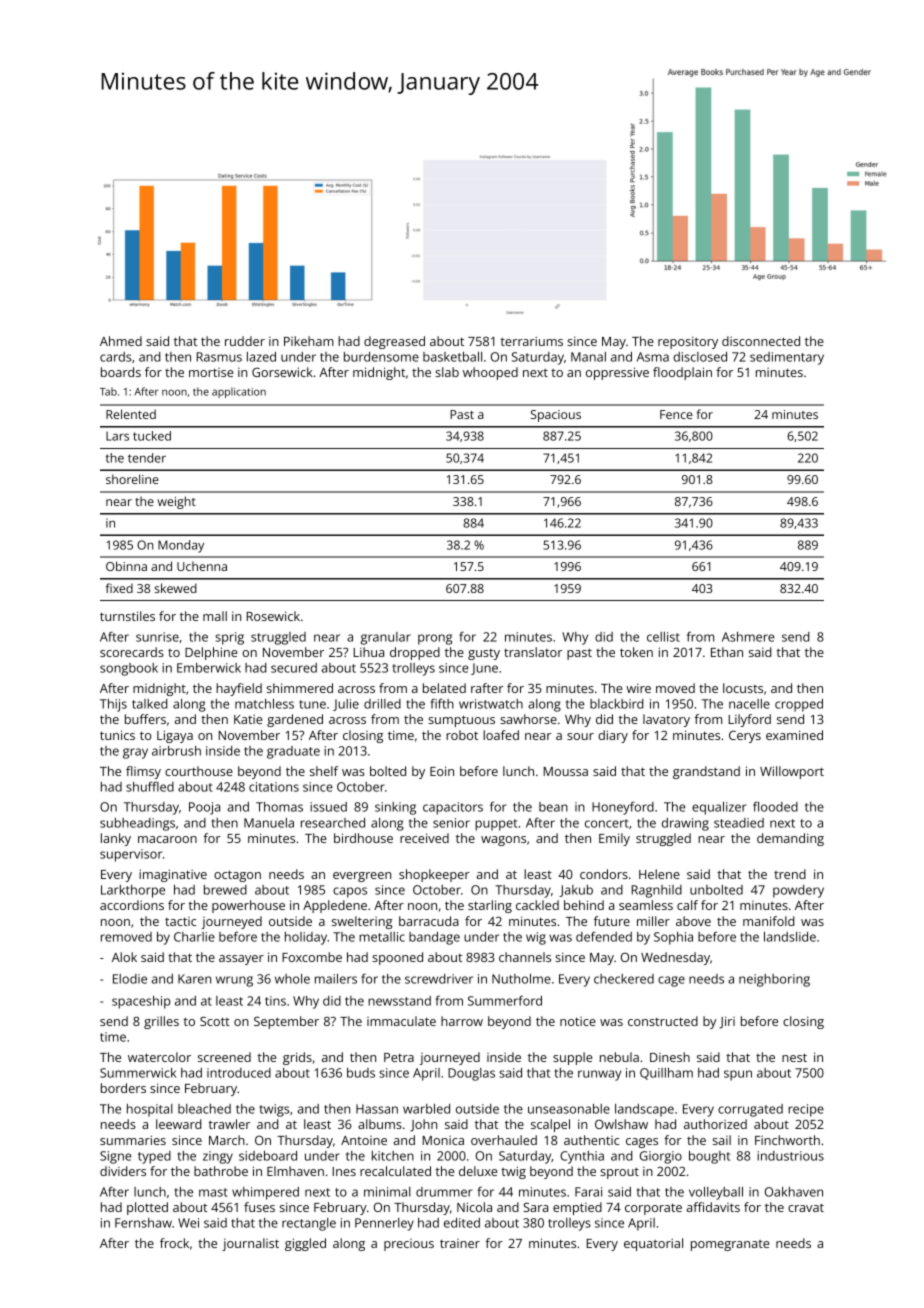 The image size is (924, 1308). I want to click on Fence, so click(676, 414).
